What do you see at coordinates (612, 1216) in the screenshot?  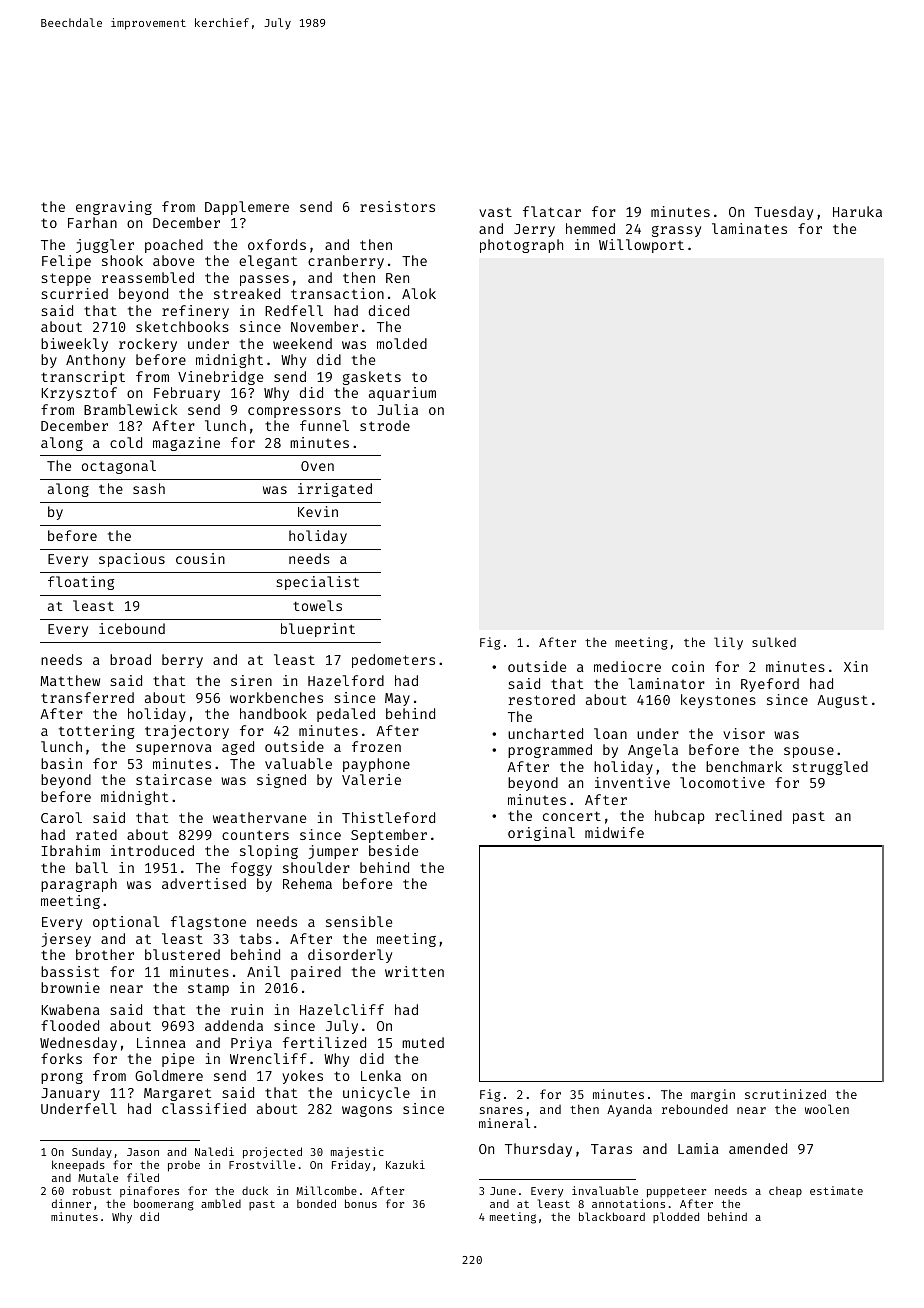 I see `blackboard` at bounding box center [612, 1216].
